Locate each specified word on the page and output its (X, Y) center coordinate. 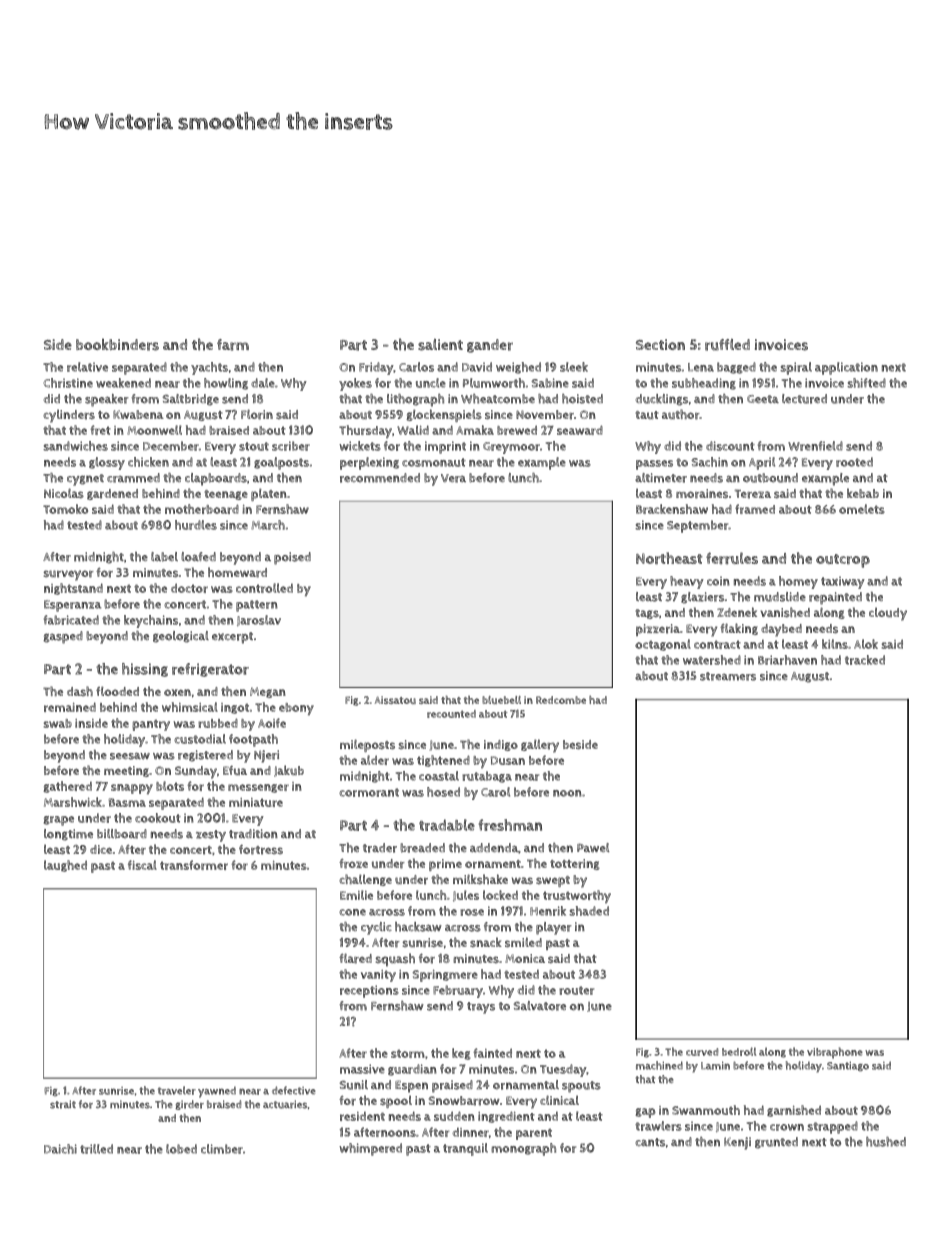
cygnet (85, 480)
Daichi (60, 1149)
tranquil (465, 1149)
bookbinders (117, 344)
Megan (268, 692)
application (846, 368)
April (762, 463)
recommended (380, 478)
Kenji (737, 1143)
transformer (194, 865)
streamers (728, 676)
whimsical (190, 707)
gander (490, 346)
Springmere (445, 976)
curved (702, 1052)
